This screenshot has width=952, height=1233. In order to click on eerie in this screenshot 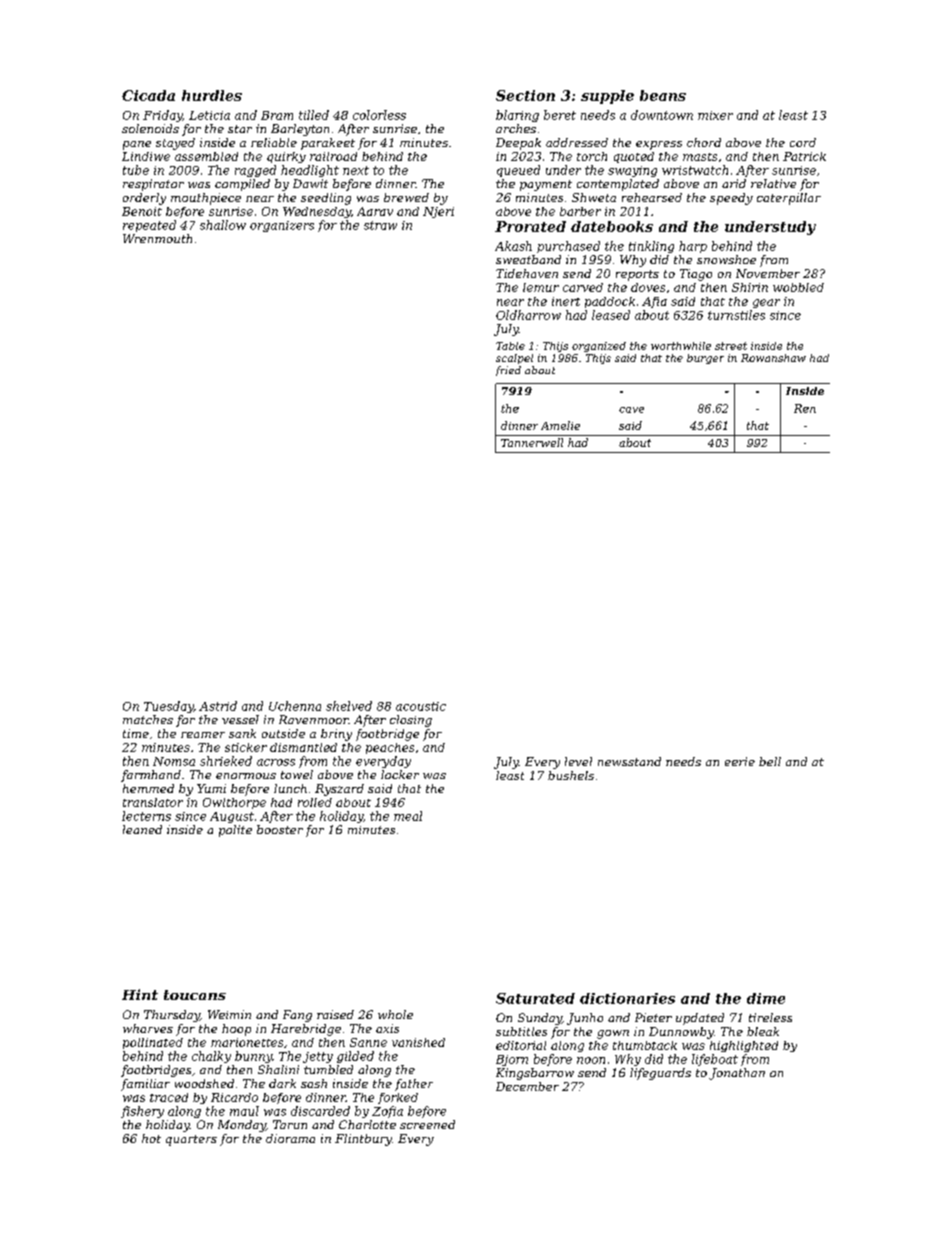, I will do `click(740, 761)`.
